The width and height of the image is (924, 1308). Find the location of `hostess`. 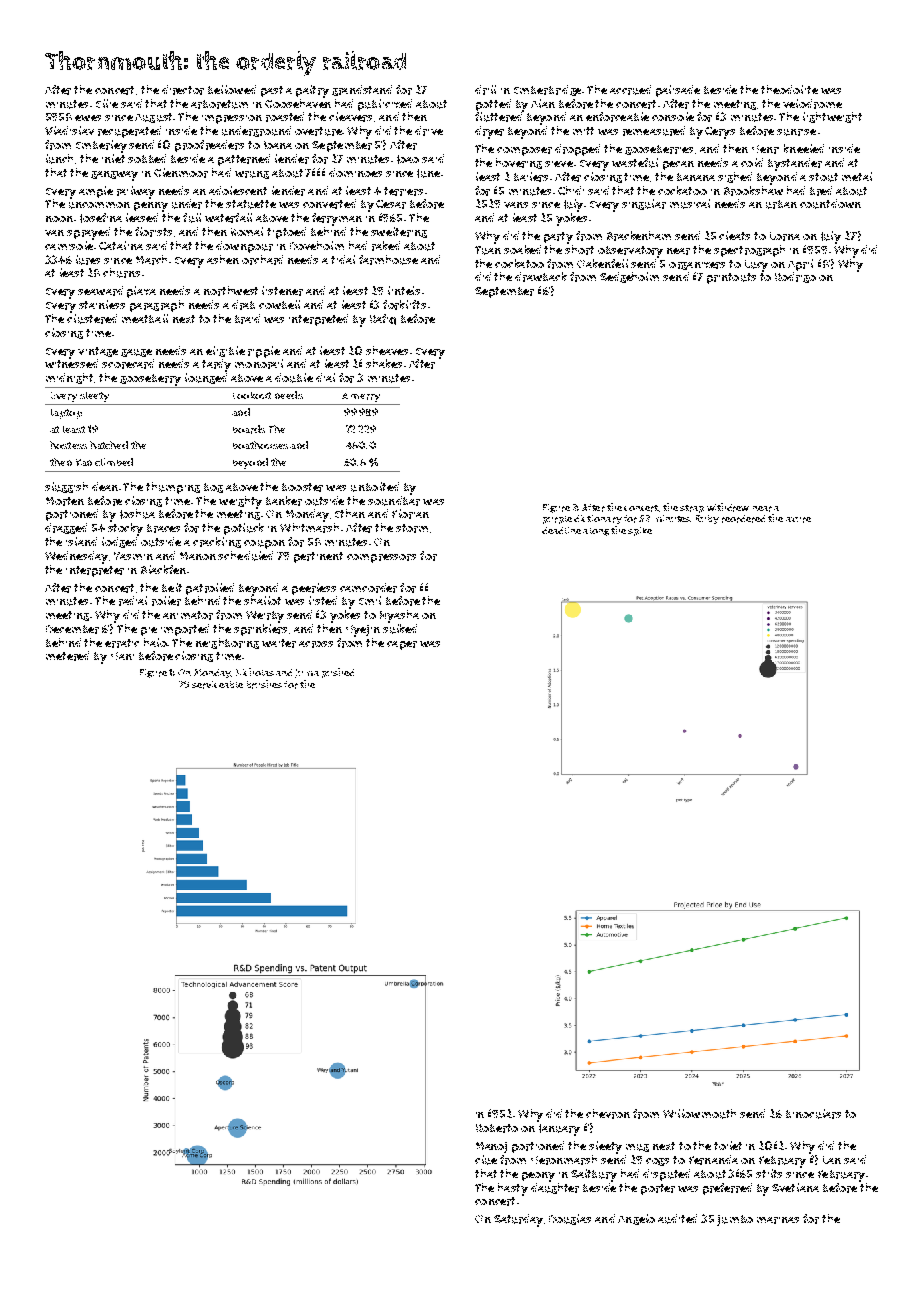

hostess is located at coordinates (68, 445).
